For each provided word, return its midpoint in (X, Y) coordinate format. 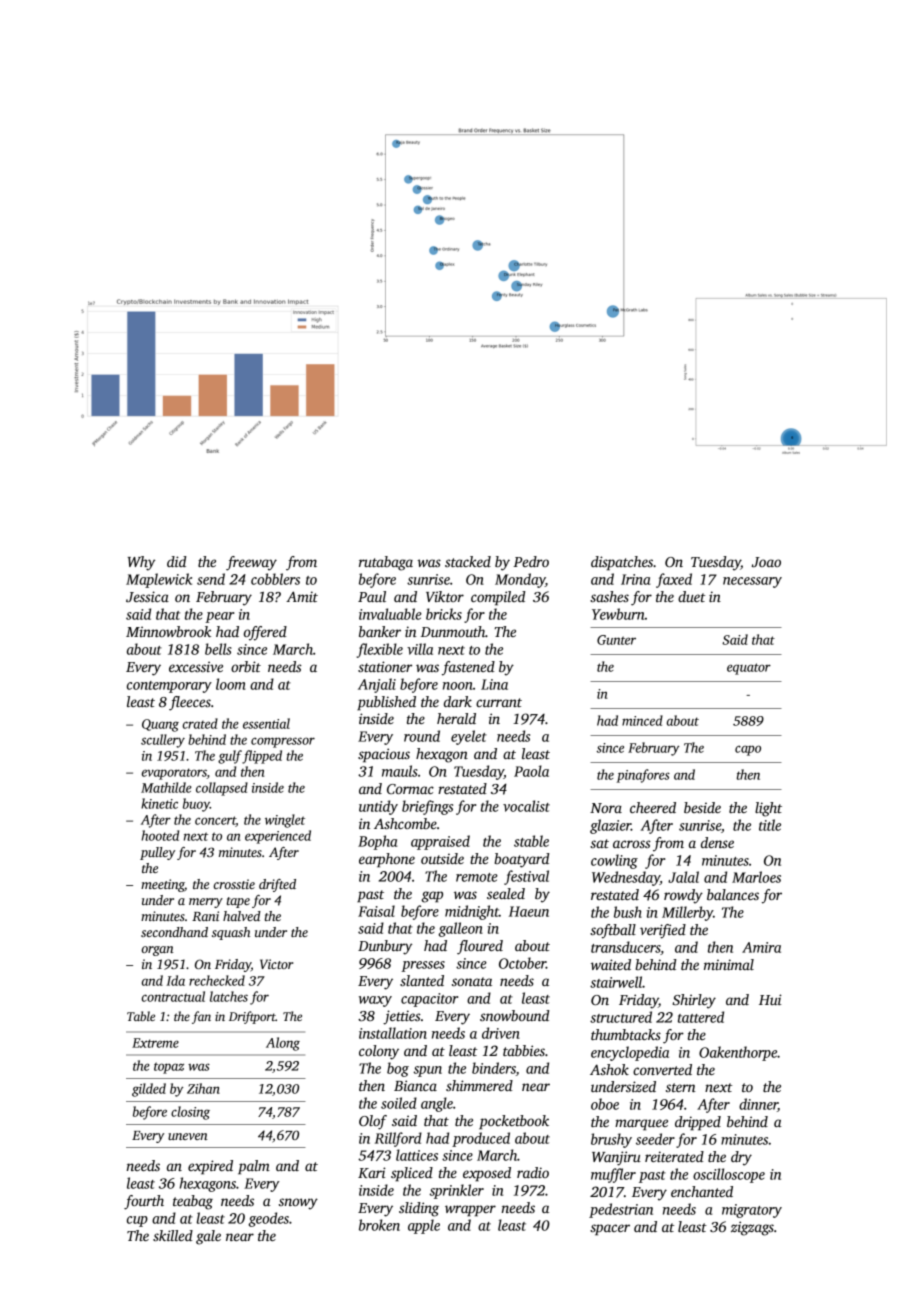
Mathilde (166, 787)
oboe (605, 1104)
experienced (278, 837)
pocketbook (514, 1122)
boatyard (522, 860)
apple (424, 1226)
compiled (498, 598)
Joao (766, 562)
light (768, 809)
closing (190, 1113)
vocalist (526, 806)
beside (702, 807)
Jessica (147, 596)
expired (210, 1167)
